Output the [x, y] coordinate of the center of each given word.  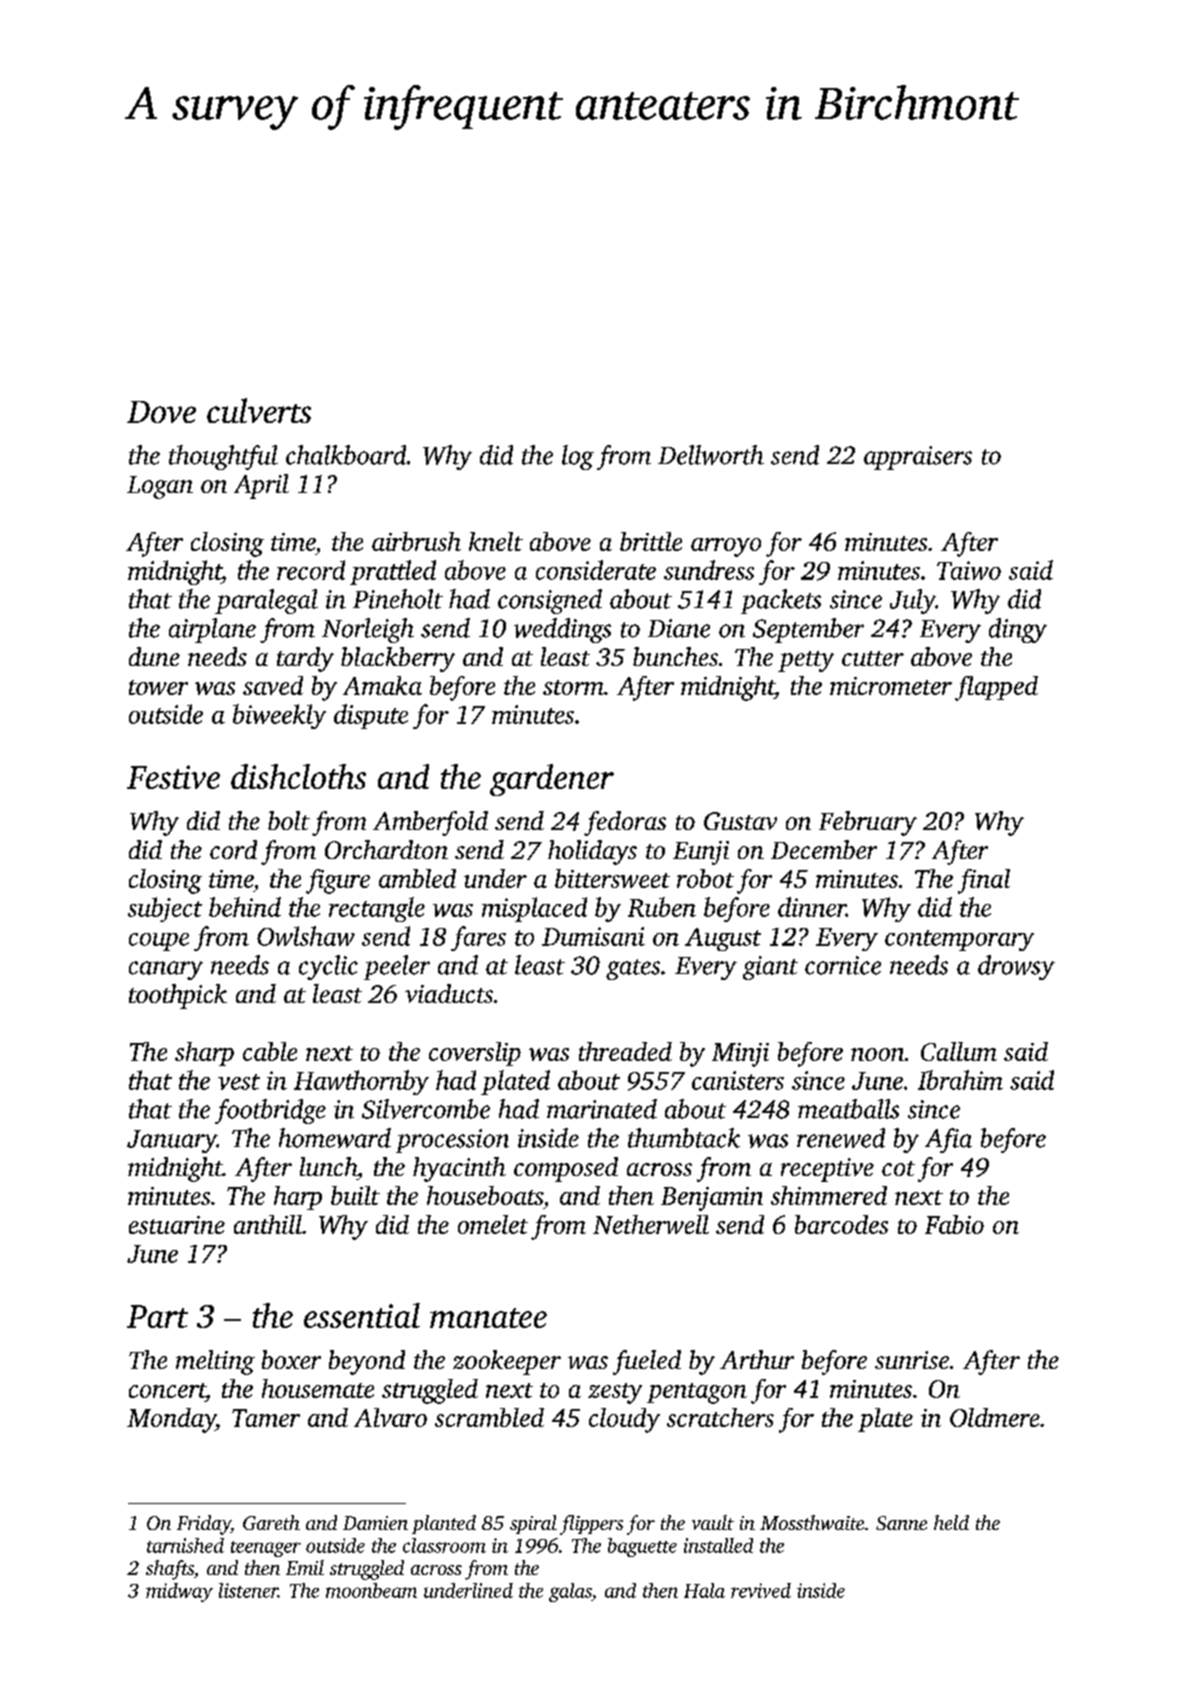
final [984, 881]
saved [273, 685]
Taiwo [969, 570]
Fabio [954, 1224]
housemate [318, 1388]
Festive [173, 777]
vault [713, 1522]
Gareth [271, 1522]
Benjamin [712, 1199]
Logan [160, 487]
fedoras [625, 823]
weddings [562, 630]
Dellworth [711, 455]
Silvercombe [426, 1109]
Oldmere [995, 1417]
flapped [996, 688]
